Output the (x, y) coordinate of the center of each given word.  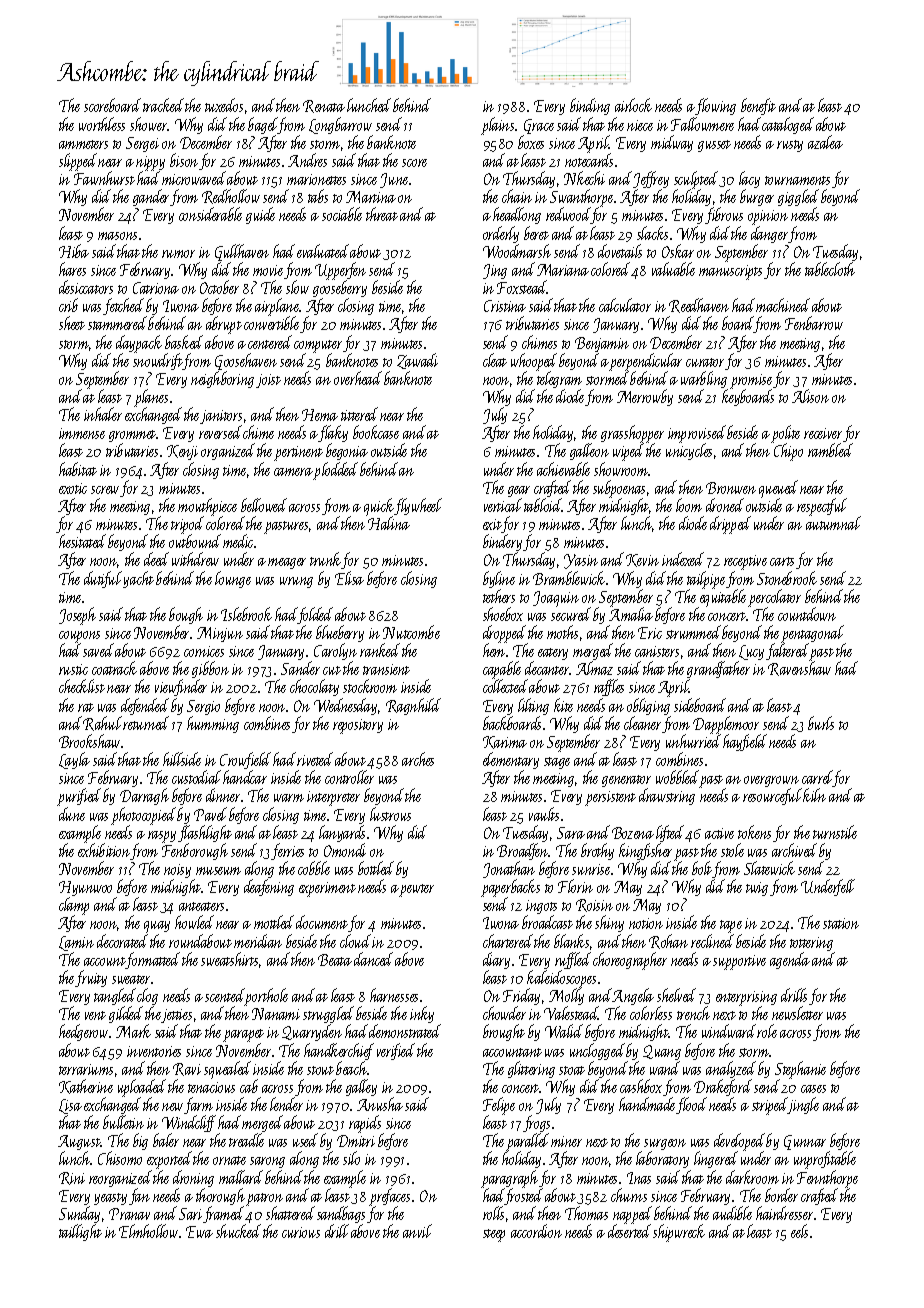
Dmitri (356, 1141)
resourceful (772, 797)
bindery (502, 544)
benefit (758, 106)
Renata (324, 106)
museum (218, 871)
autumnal (833, 523)
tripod (187, 525)
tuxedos (224, 105)
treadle (246, 1140)
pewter (416, 890)
